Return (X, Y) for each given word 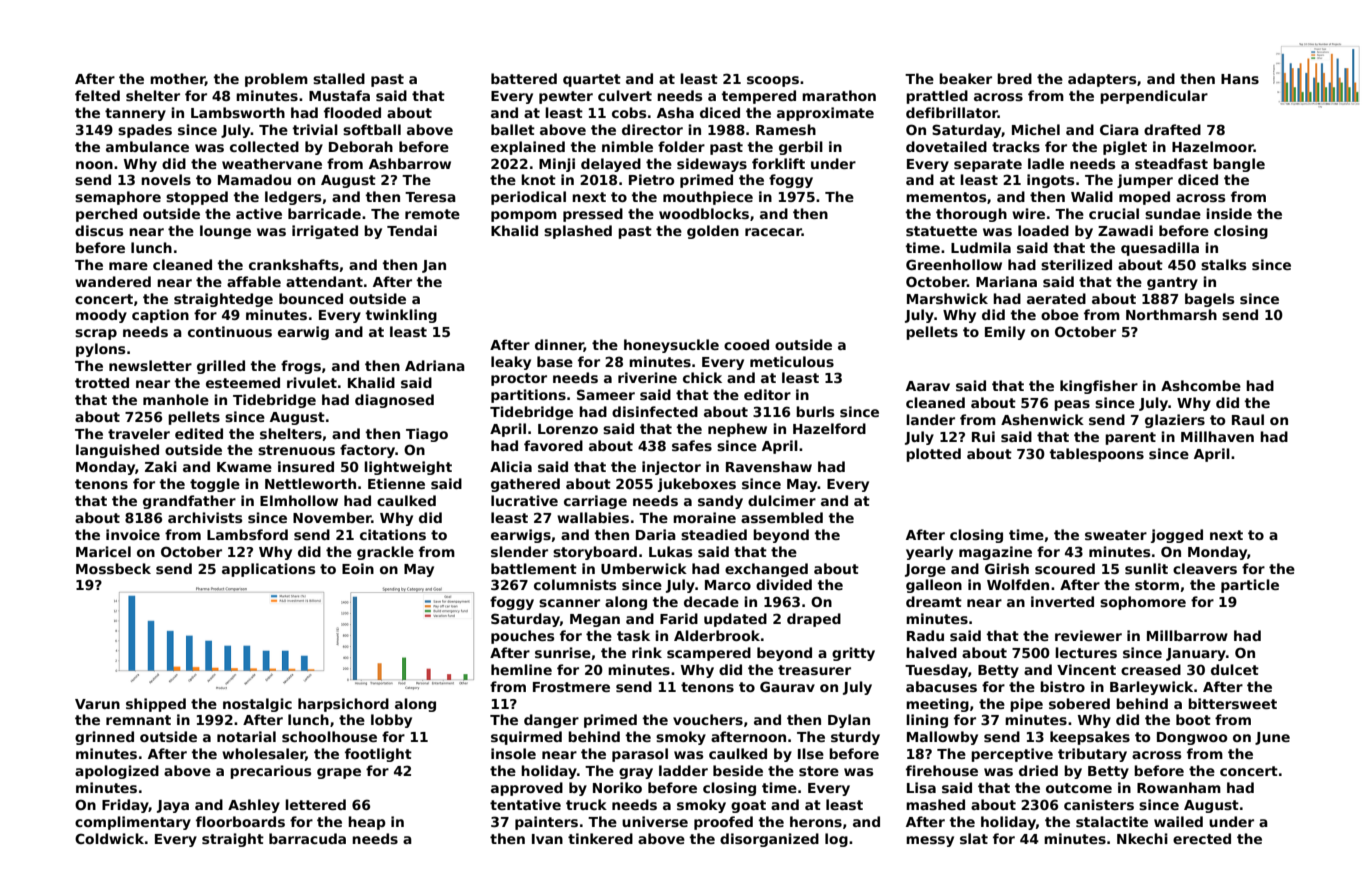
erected (1202, 838)
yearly (929, 553)
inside (1229, 213)
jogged (1177, 536)
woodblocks (704, 213)
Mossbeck (113, 568)
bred (1014, 78)
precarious (271, 772)
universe (655, 821)
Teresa (430, 197)
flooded (352, 112)
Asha (675, 112)
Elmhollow (299, 500)
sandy (720, 502)
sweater (1116, 535)
